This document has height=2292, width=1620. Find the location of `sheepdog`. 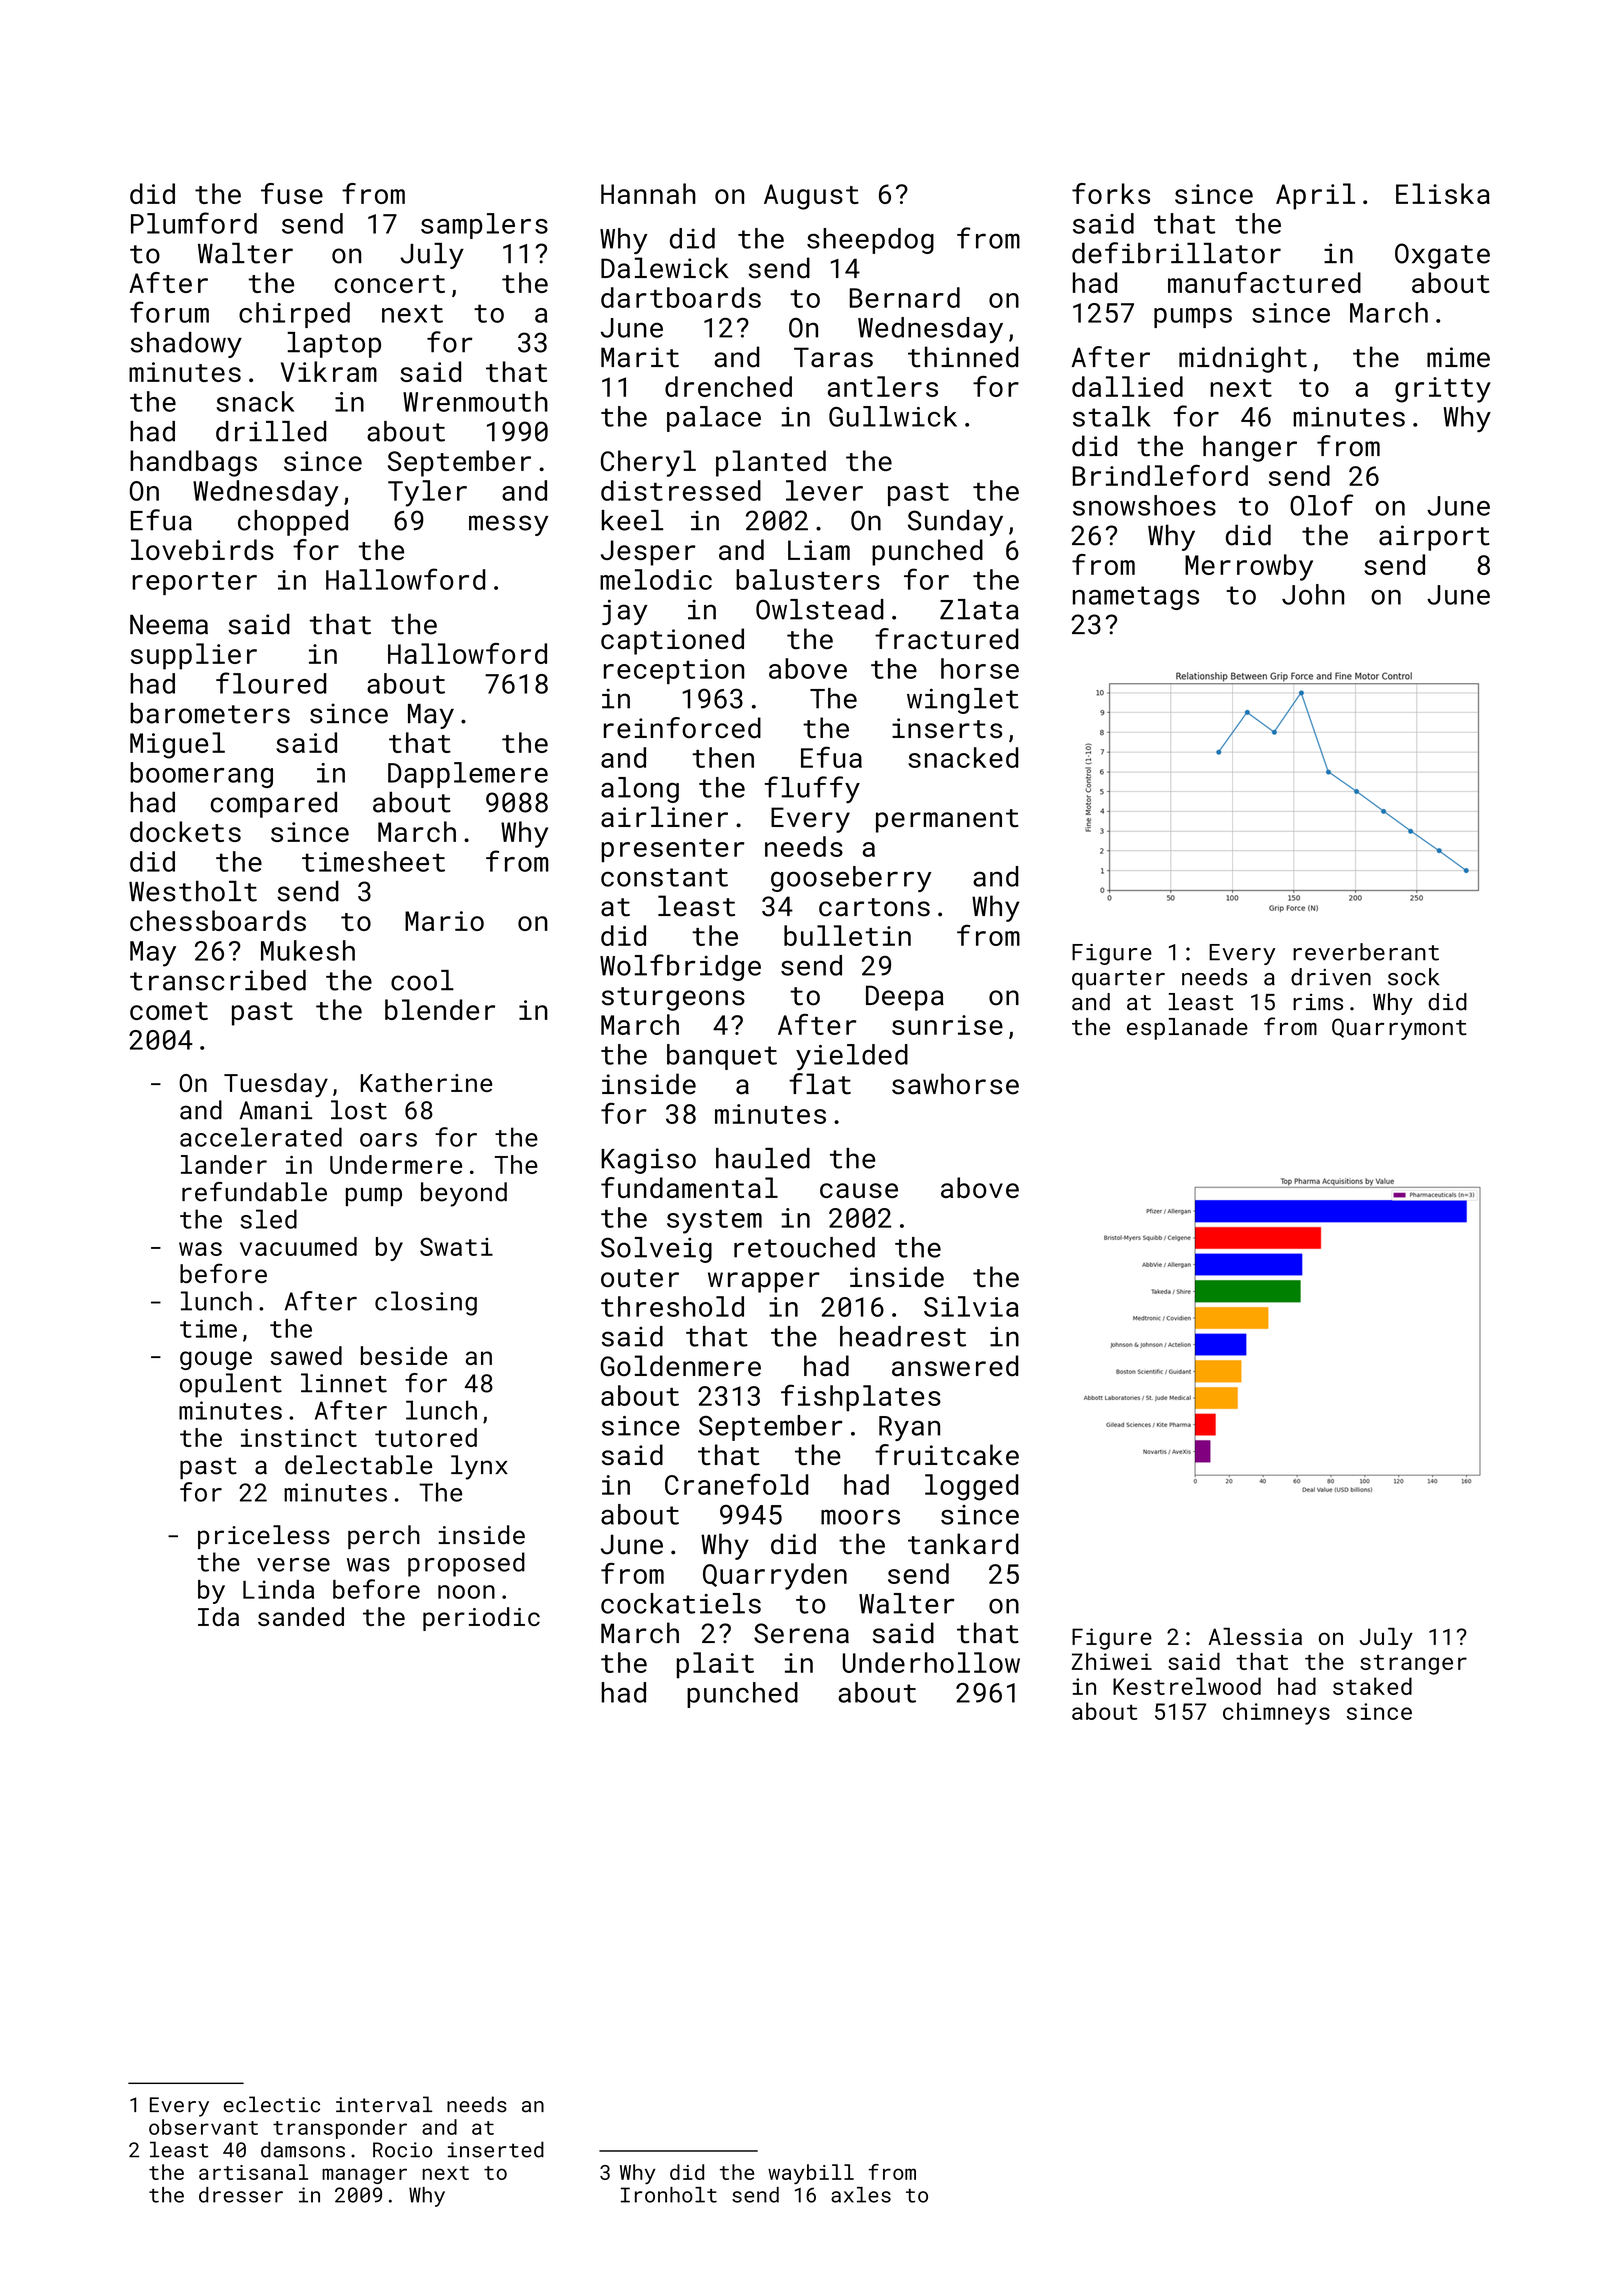

sheepdog is located at coordinates (870, 241).
